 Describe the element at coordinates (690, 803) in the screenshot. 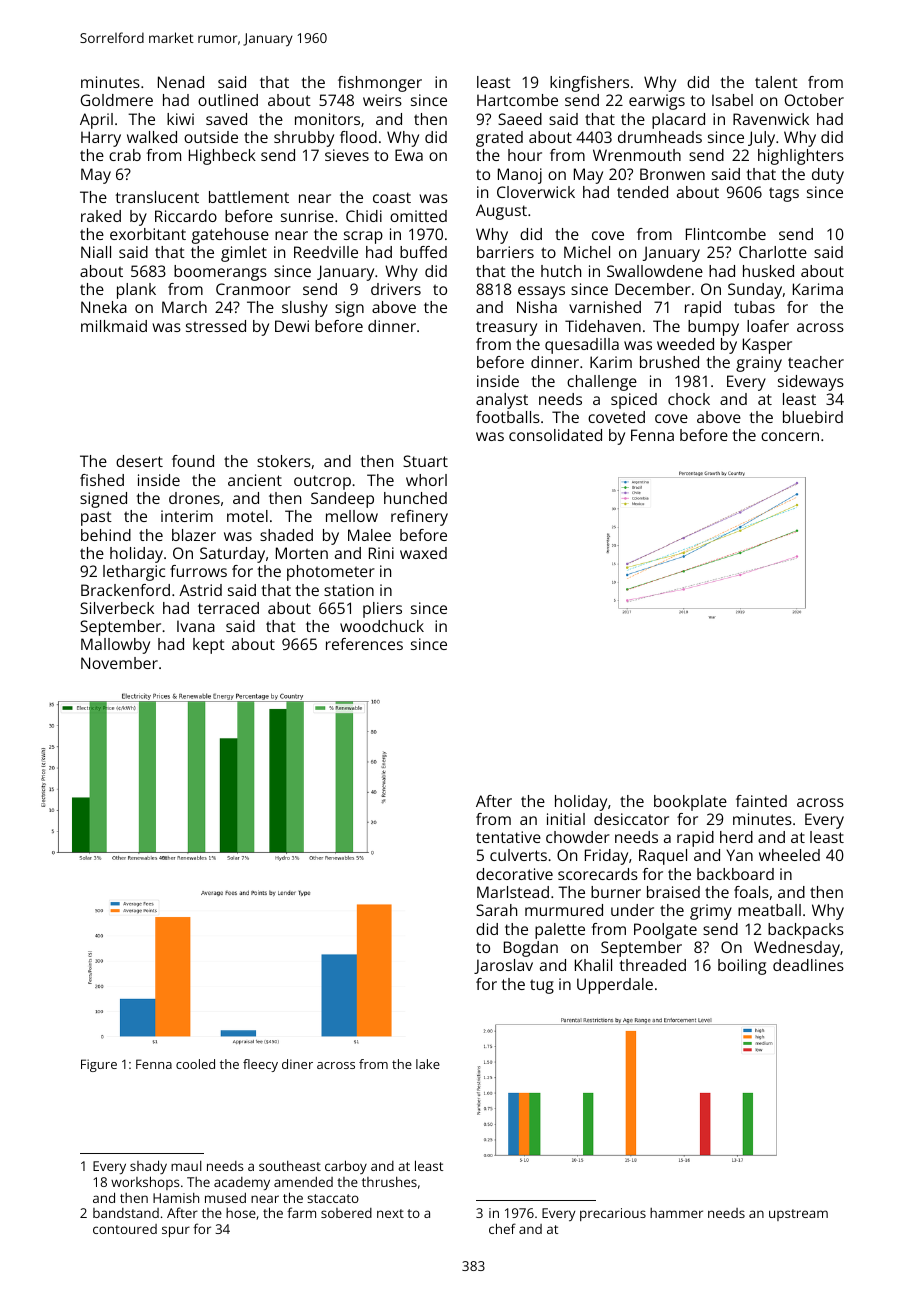

I see `bookplate` at that location.
